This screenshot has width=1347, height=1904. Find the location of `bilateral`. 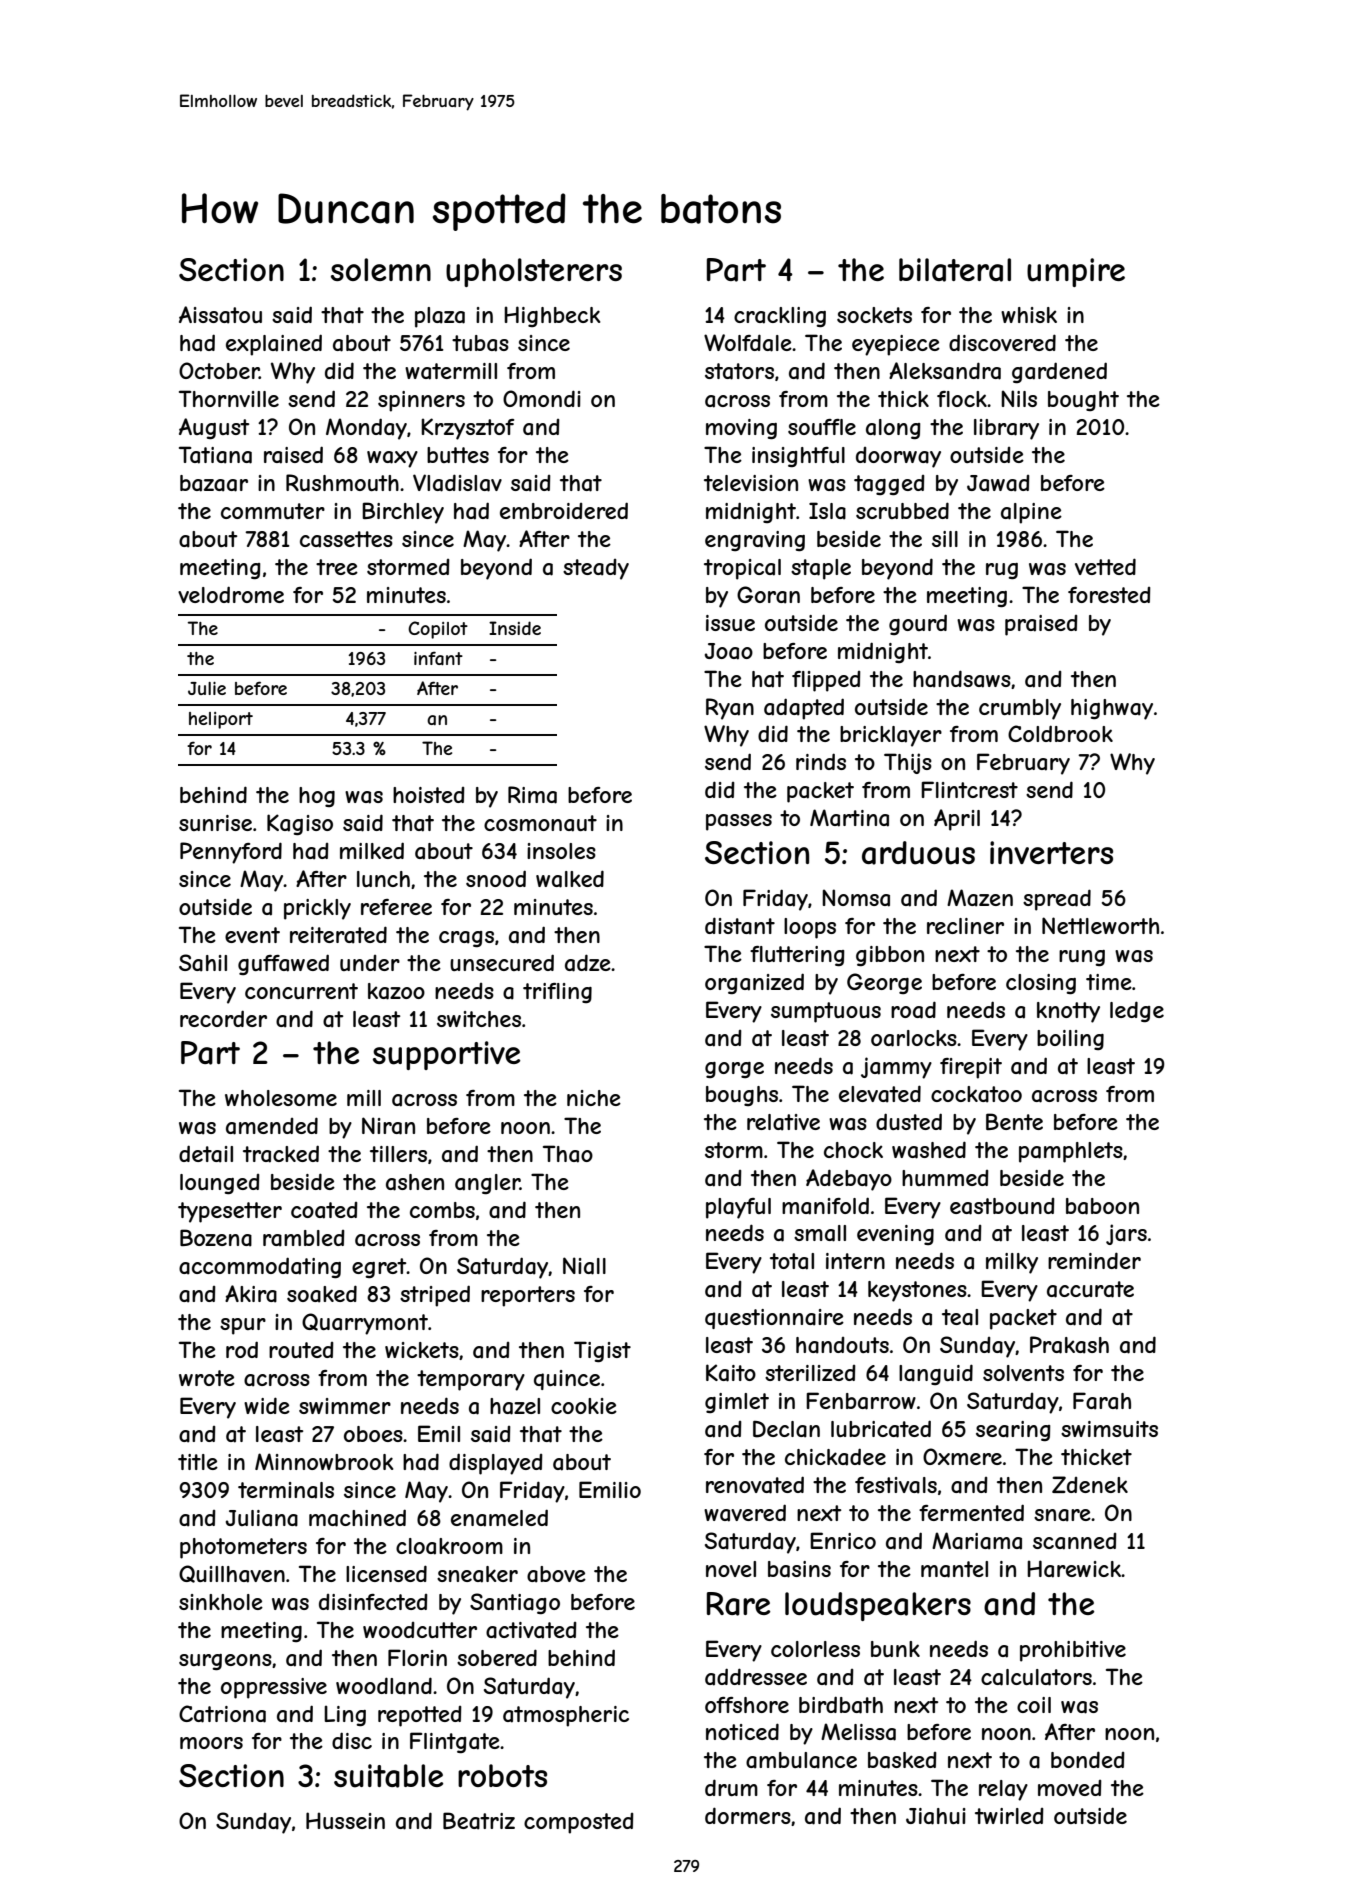

bilateral is located at coordinates (955, 270).
